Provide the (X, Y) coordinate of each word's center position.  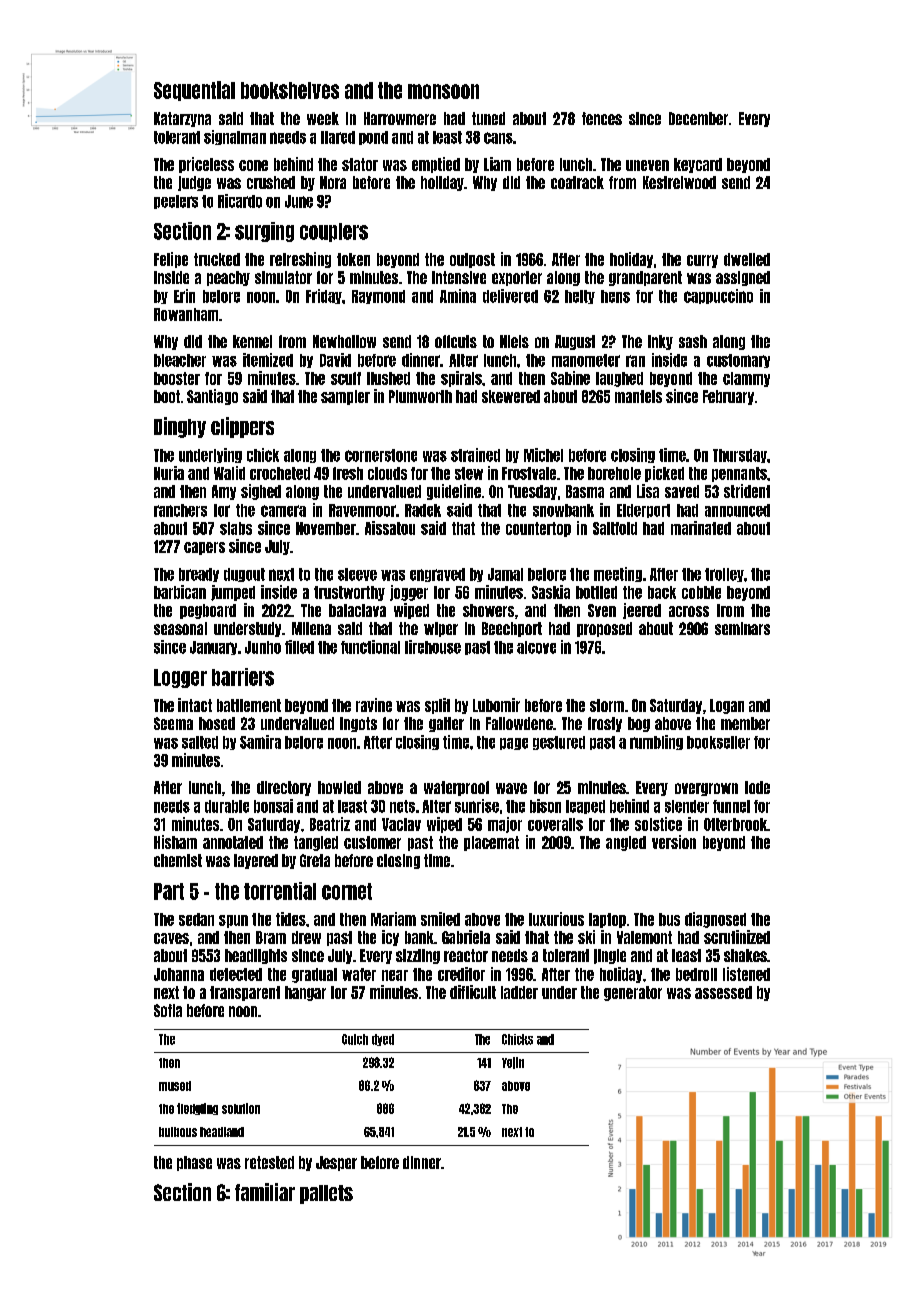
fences (602, 118)
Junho (263, 647)
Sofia (168, 1010)
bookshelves (290, 90)
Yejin (513, 1063)
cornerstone (381, 455)
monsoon (443, 91)
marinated (701, 528)
